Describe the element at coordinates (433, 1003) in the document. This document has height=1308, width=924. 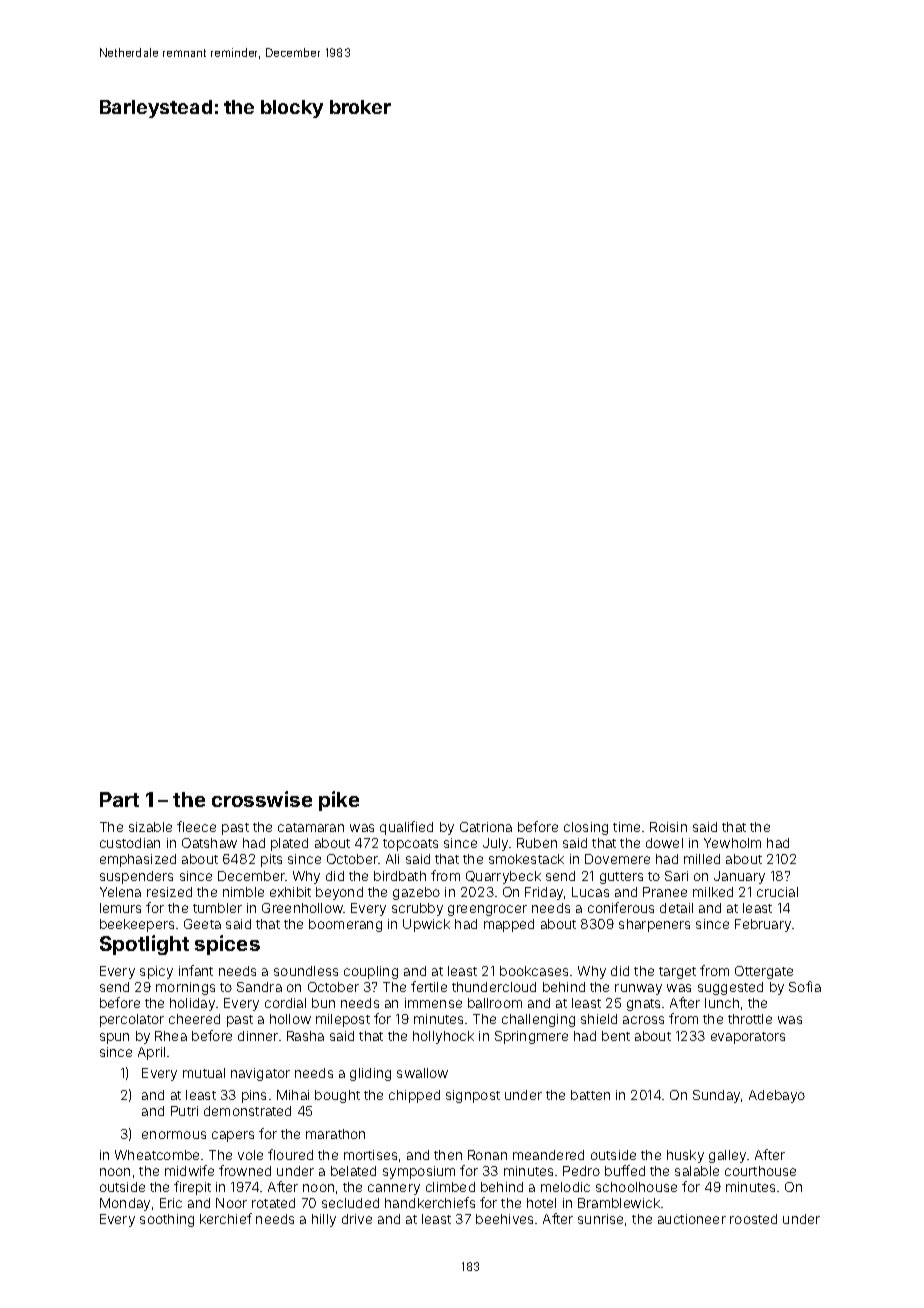
I see `immense` at that location.
